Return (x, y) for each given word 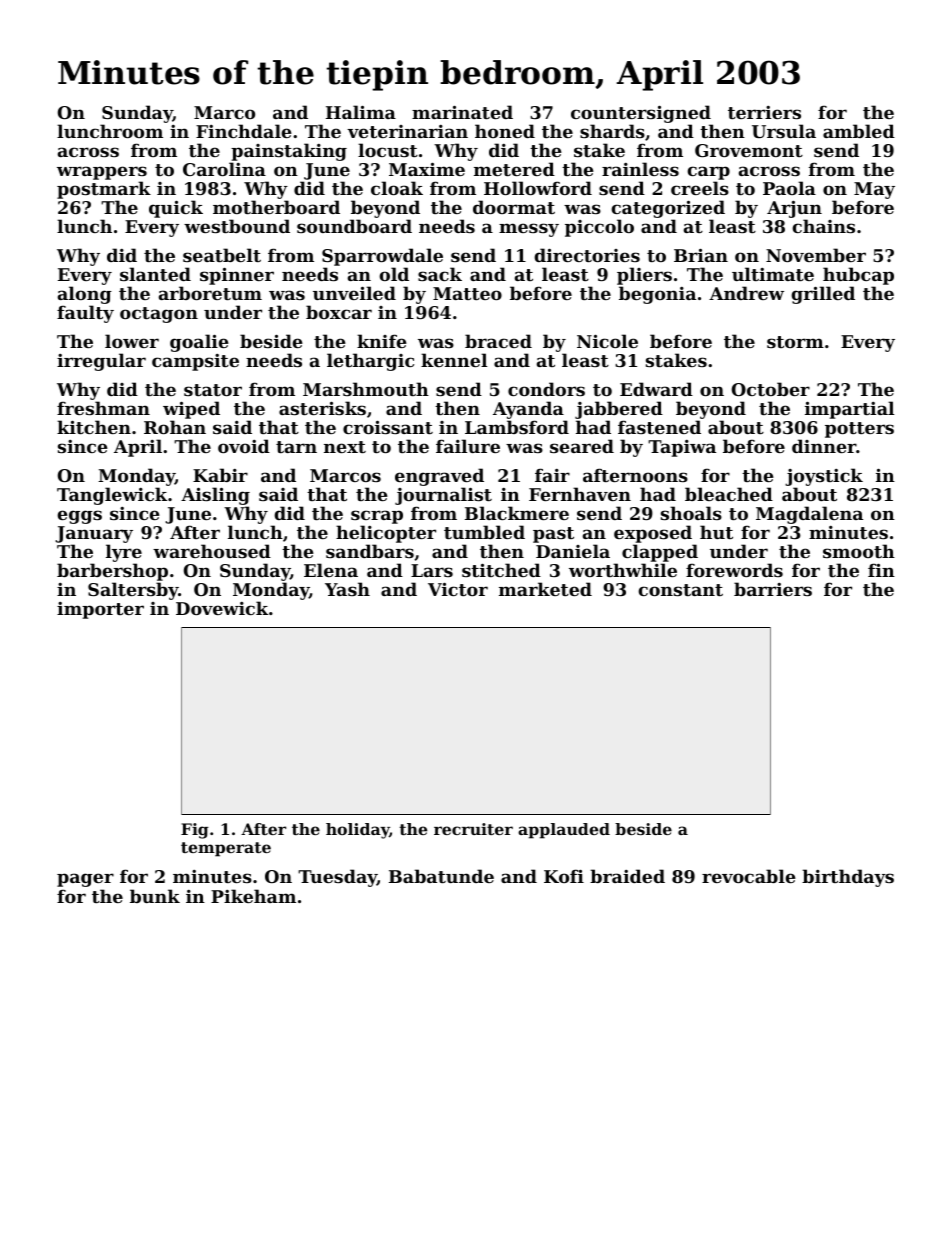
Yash (347, 589)
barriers (773, 589)
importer (100, 610)
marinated (462, 112)
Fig (195, 831)
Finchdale (244, 131)
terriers (764, 112)
